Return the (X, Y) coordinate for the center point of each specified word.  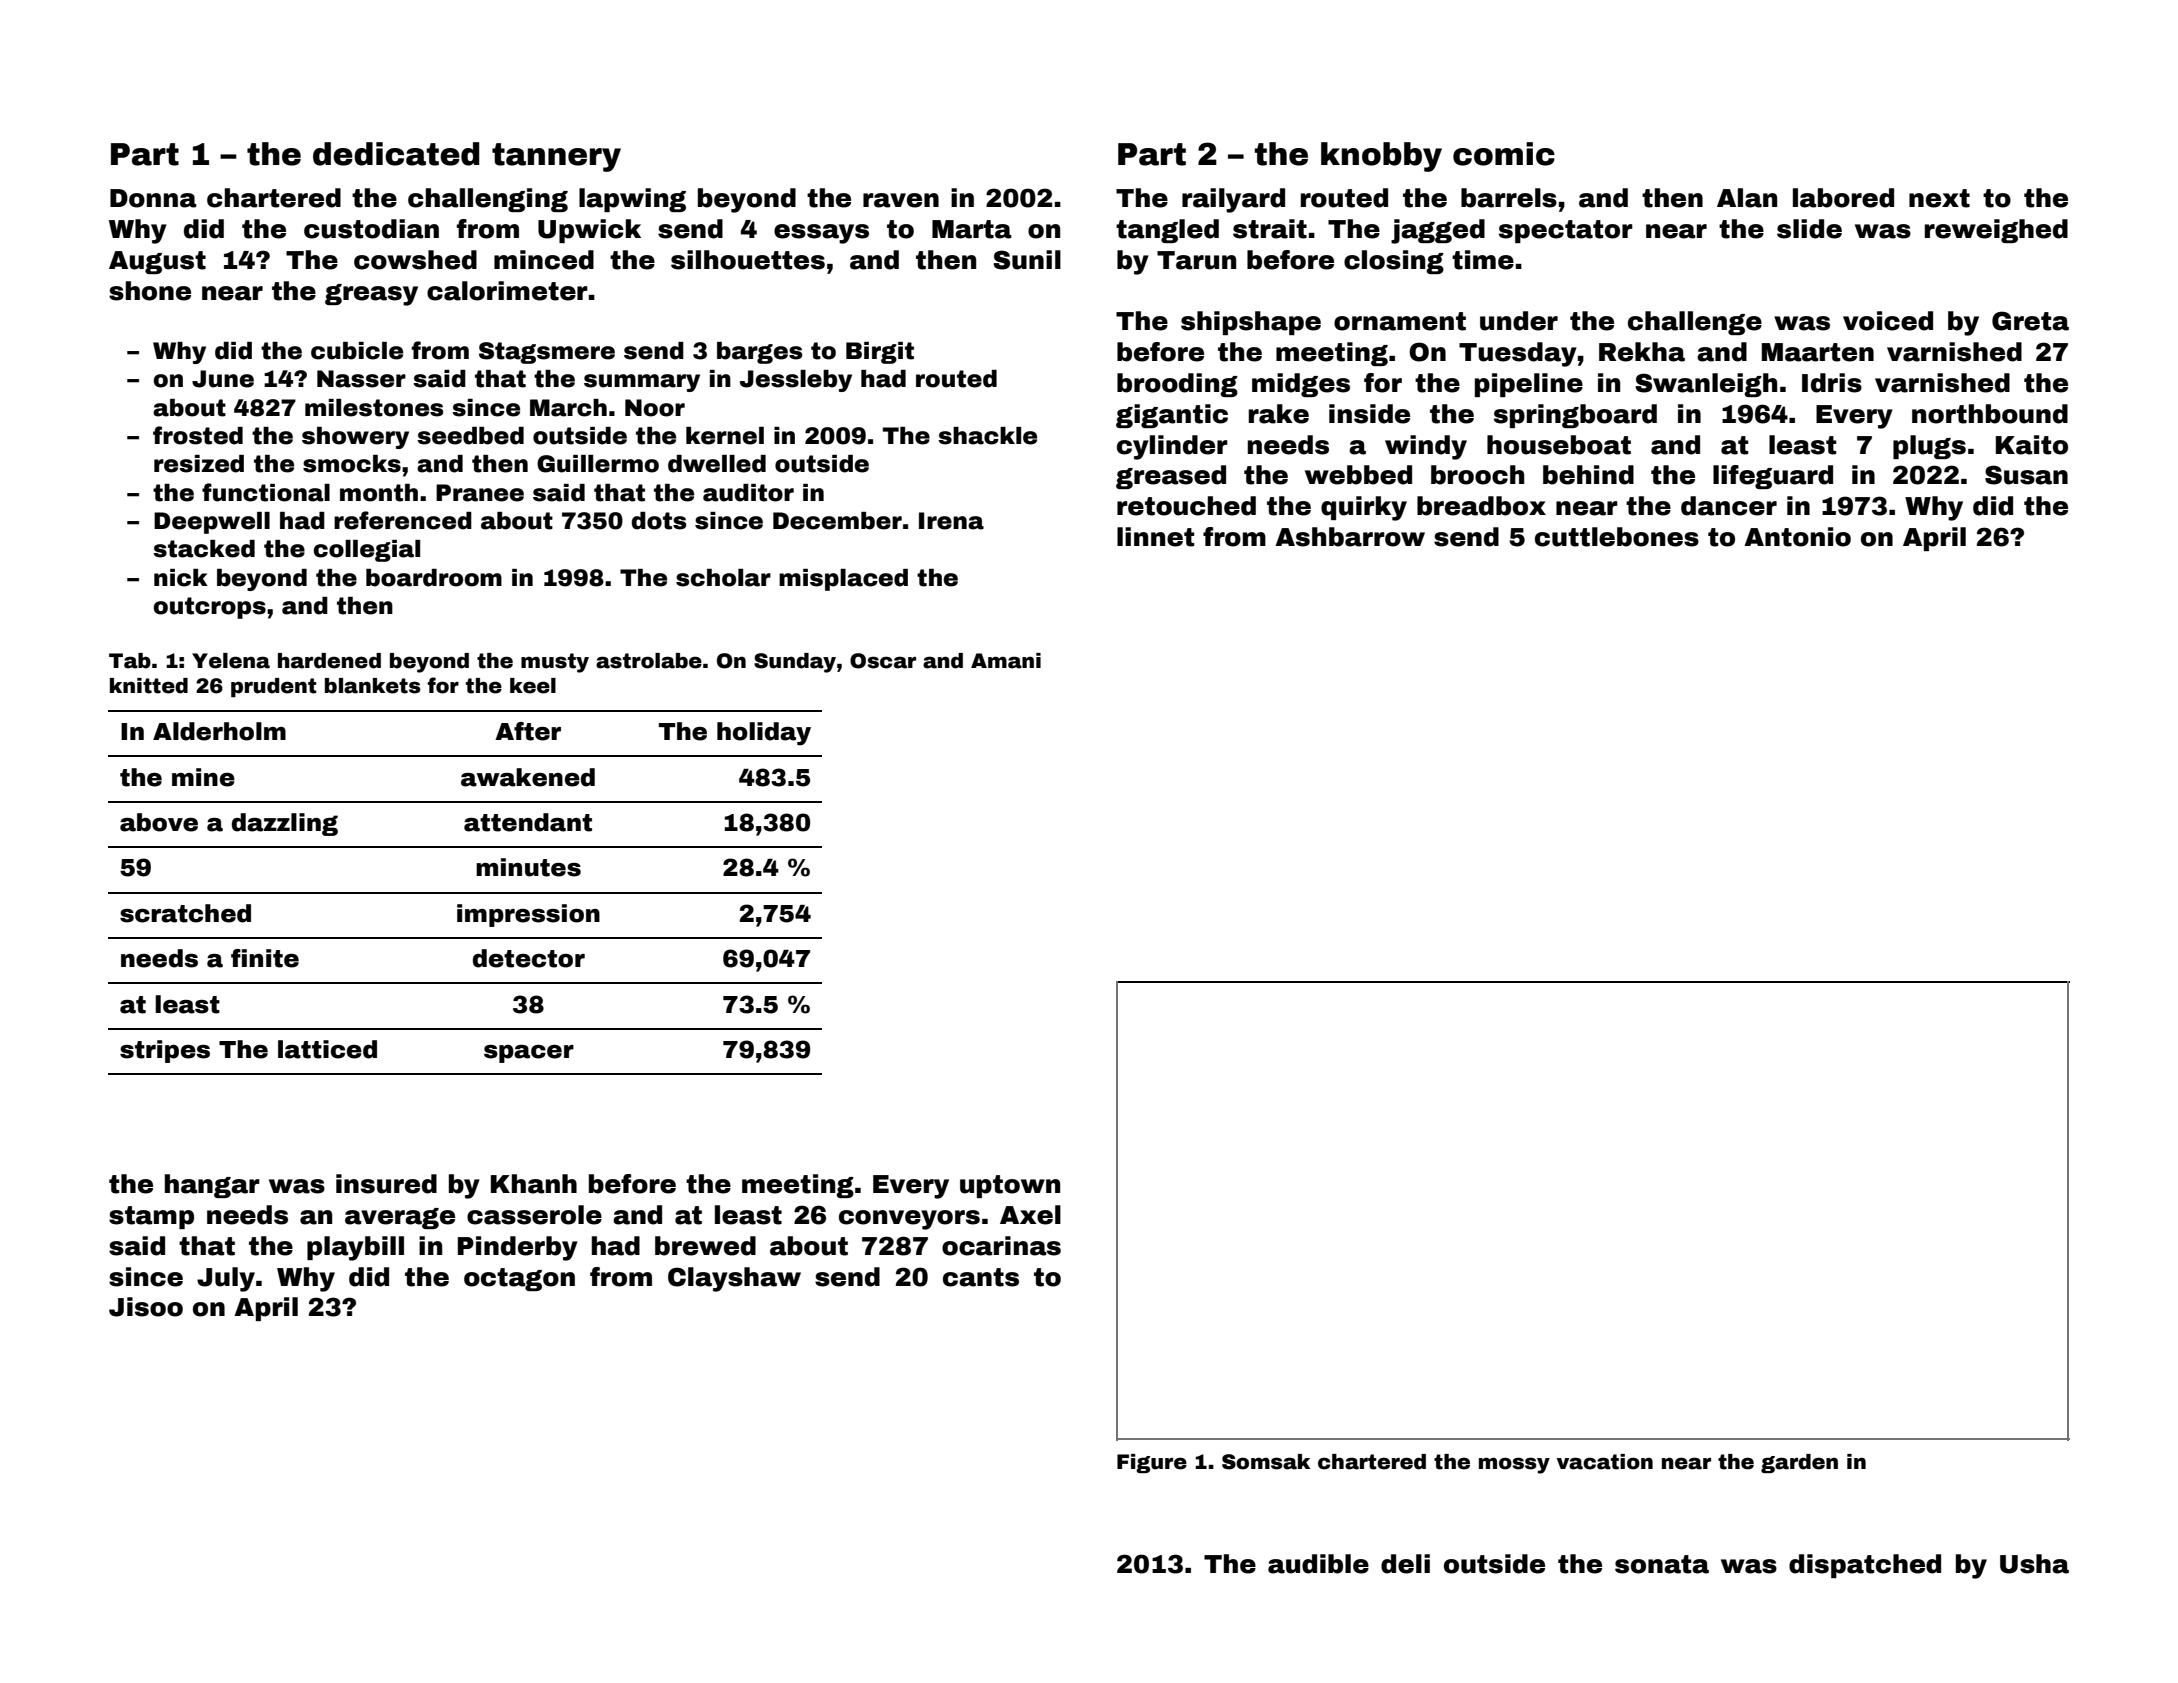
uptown (1010, 1186)
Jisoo (146, 1307)
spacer (529, 1054)
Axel (1030, 1215)
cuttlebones (1617, 537)
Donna (153, 198)
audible (1318, 1564)
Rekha (1642, 352)
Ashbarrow (1350, 537)
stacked (204, 549)
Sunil (1027, 260)
